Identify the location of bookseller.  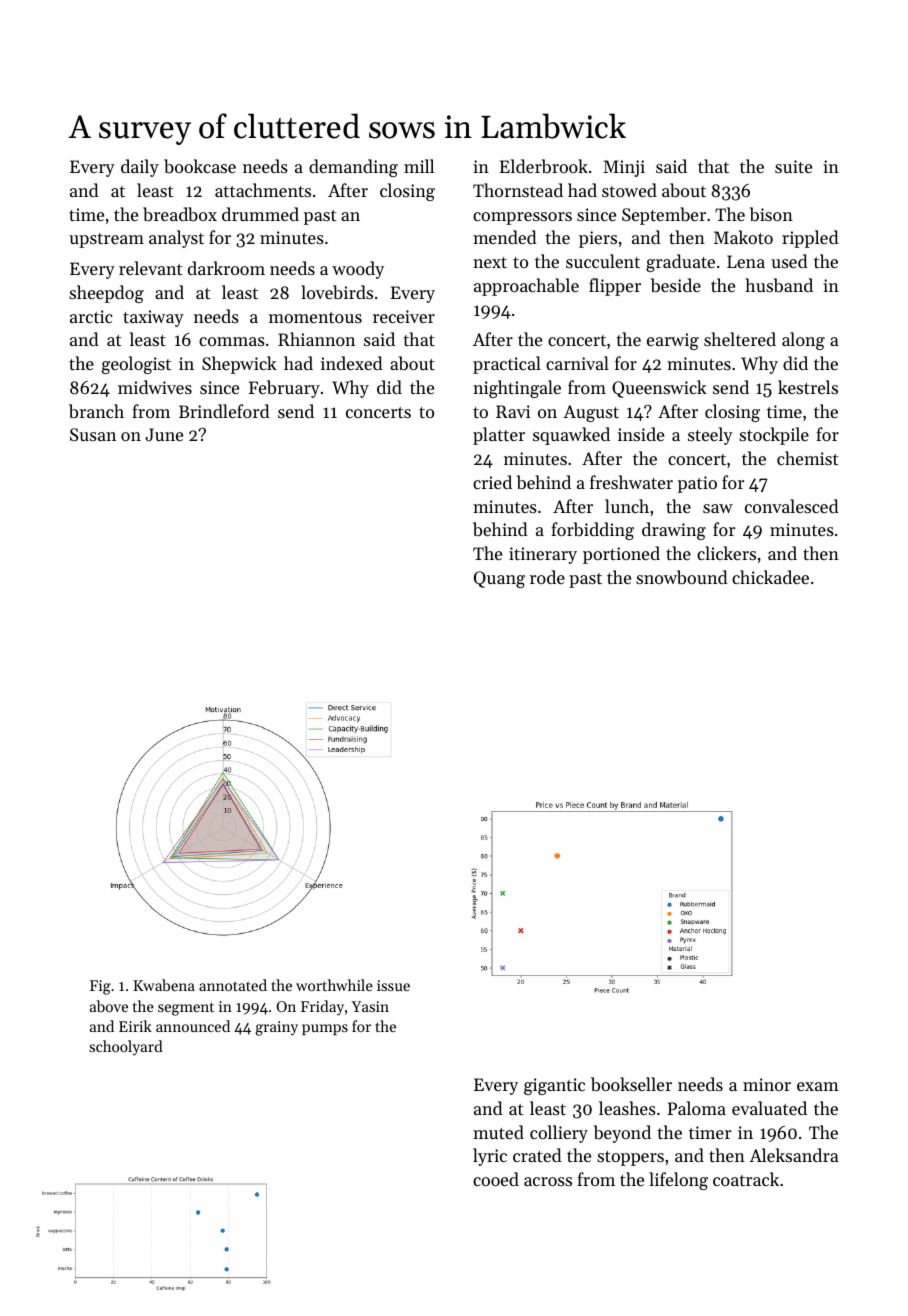
(631, 1084).
